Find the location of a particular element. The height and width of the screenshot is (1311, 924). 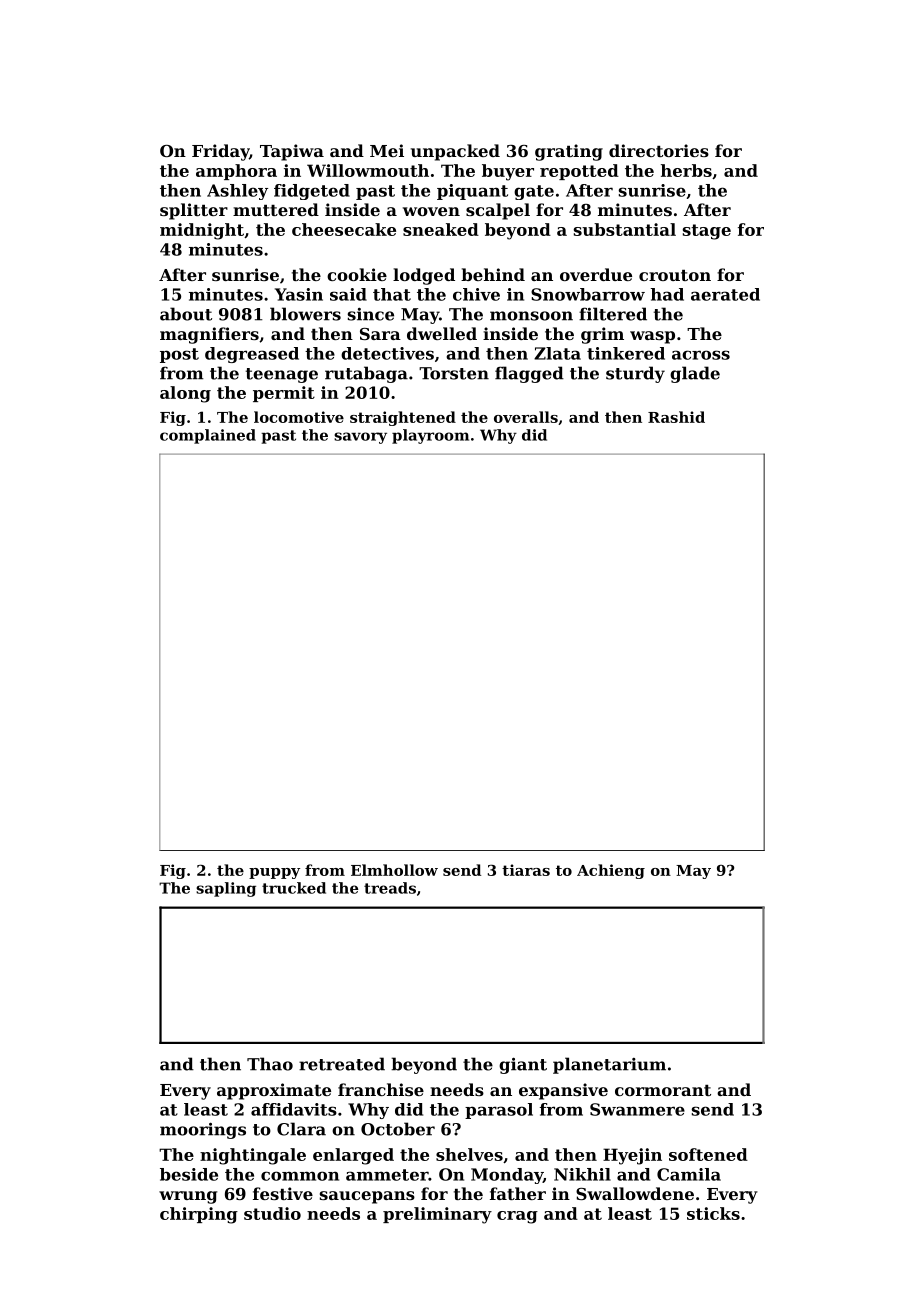

wrung is located at coordinates (188, 1197).
